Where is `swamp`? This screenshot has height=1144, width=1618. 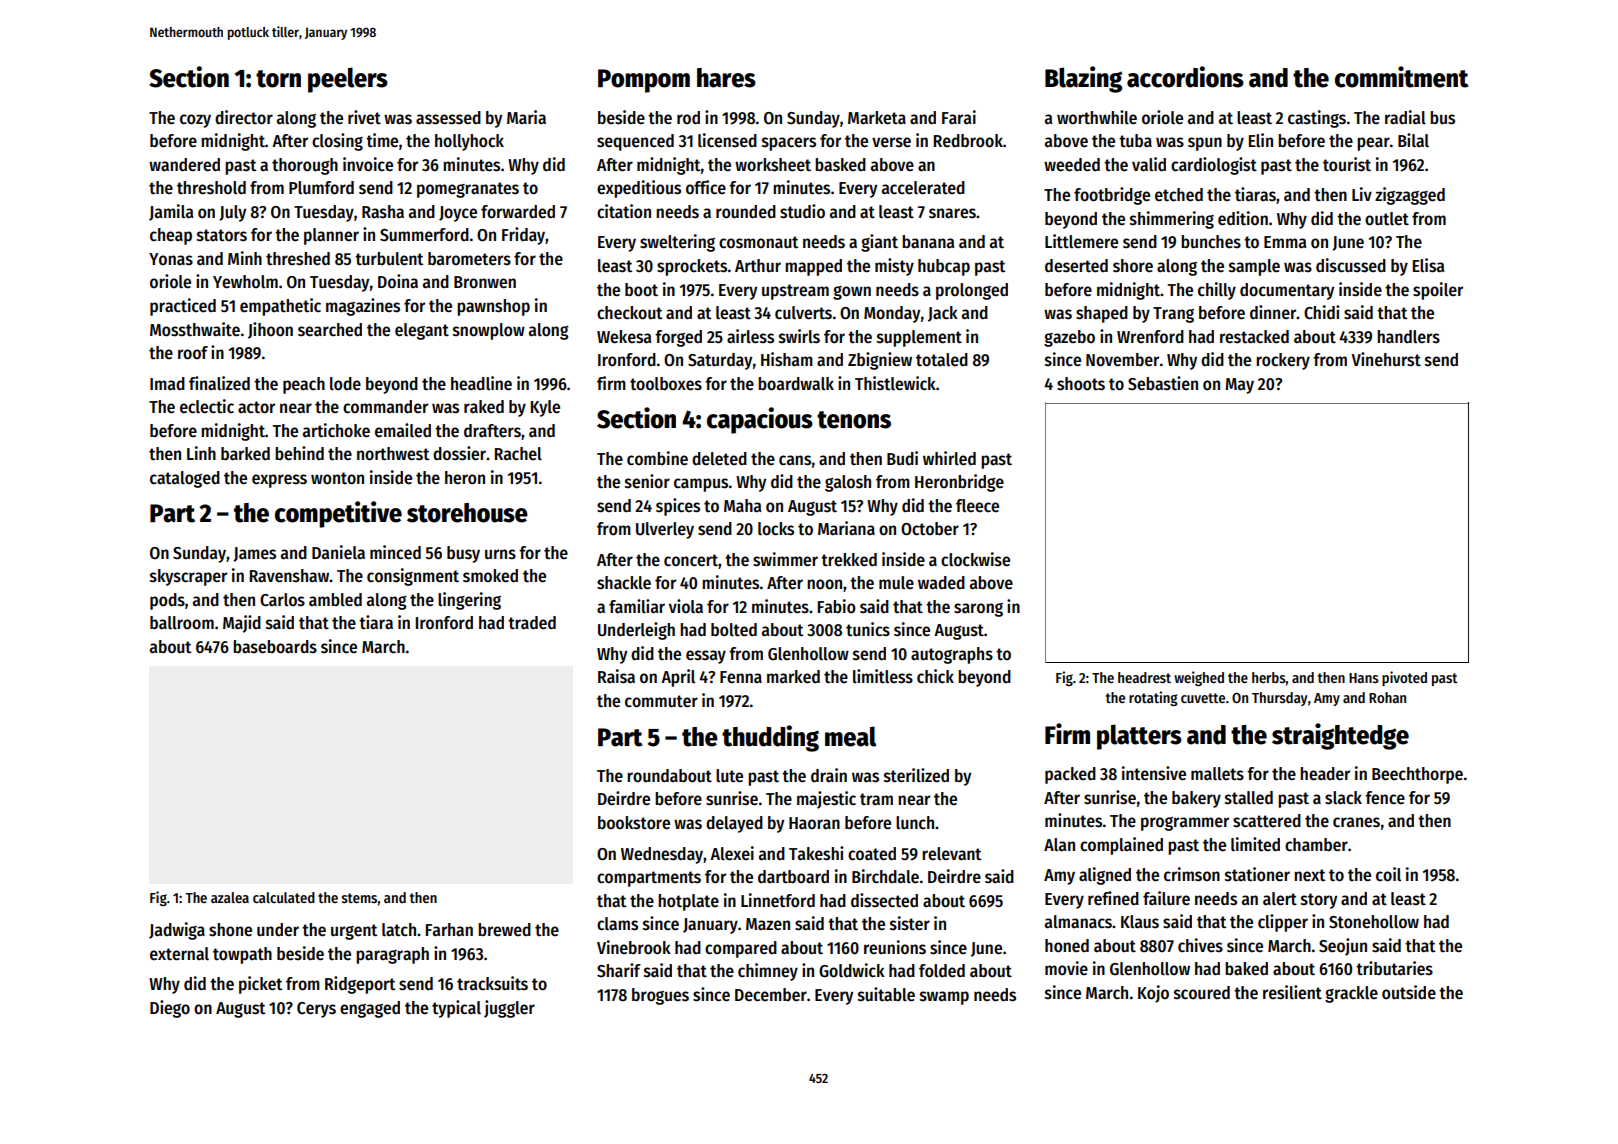 swamp is located at coordinates (944, 998).
